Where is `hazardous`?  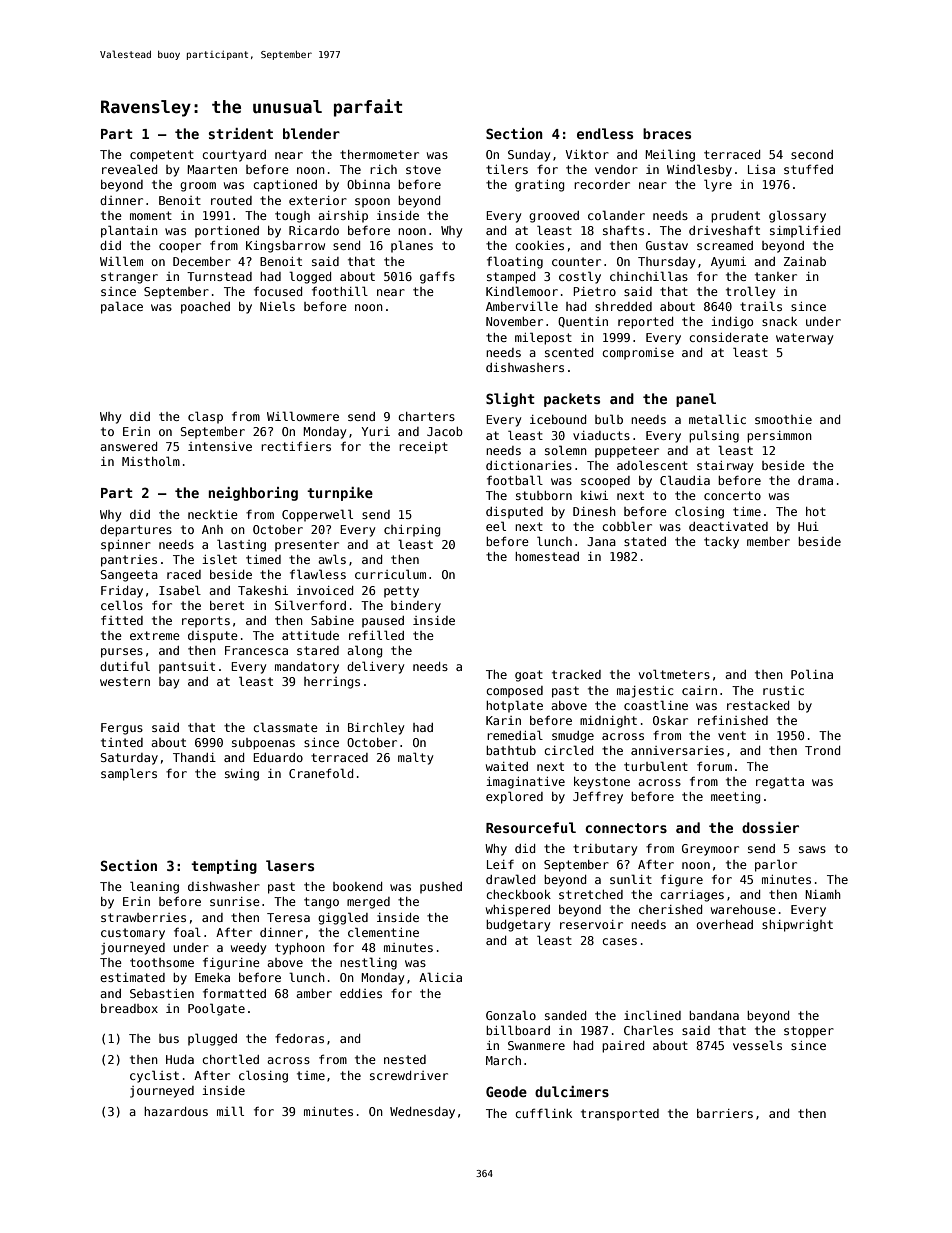 hazardous is located at coordinates (176, 1111).
